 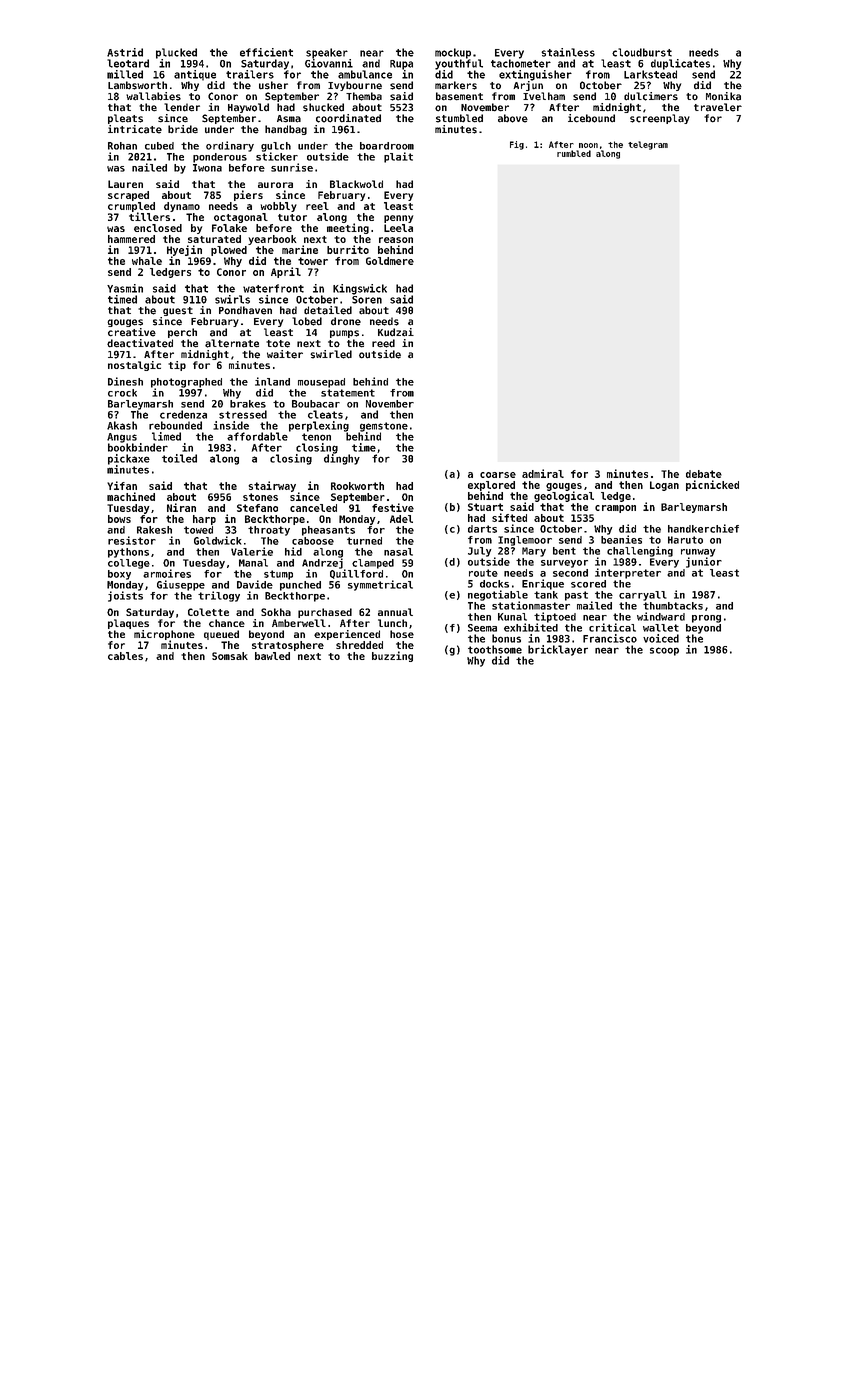 I want to click on alternate, so click(x=232, y=343).
